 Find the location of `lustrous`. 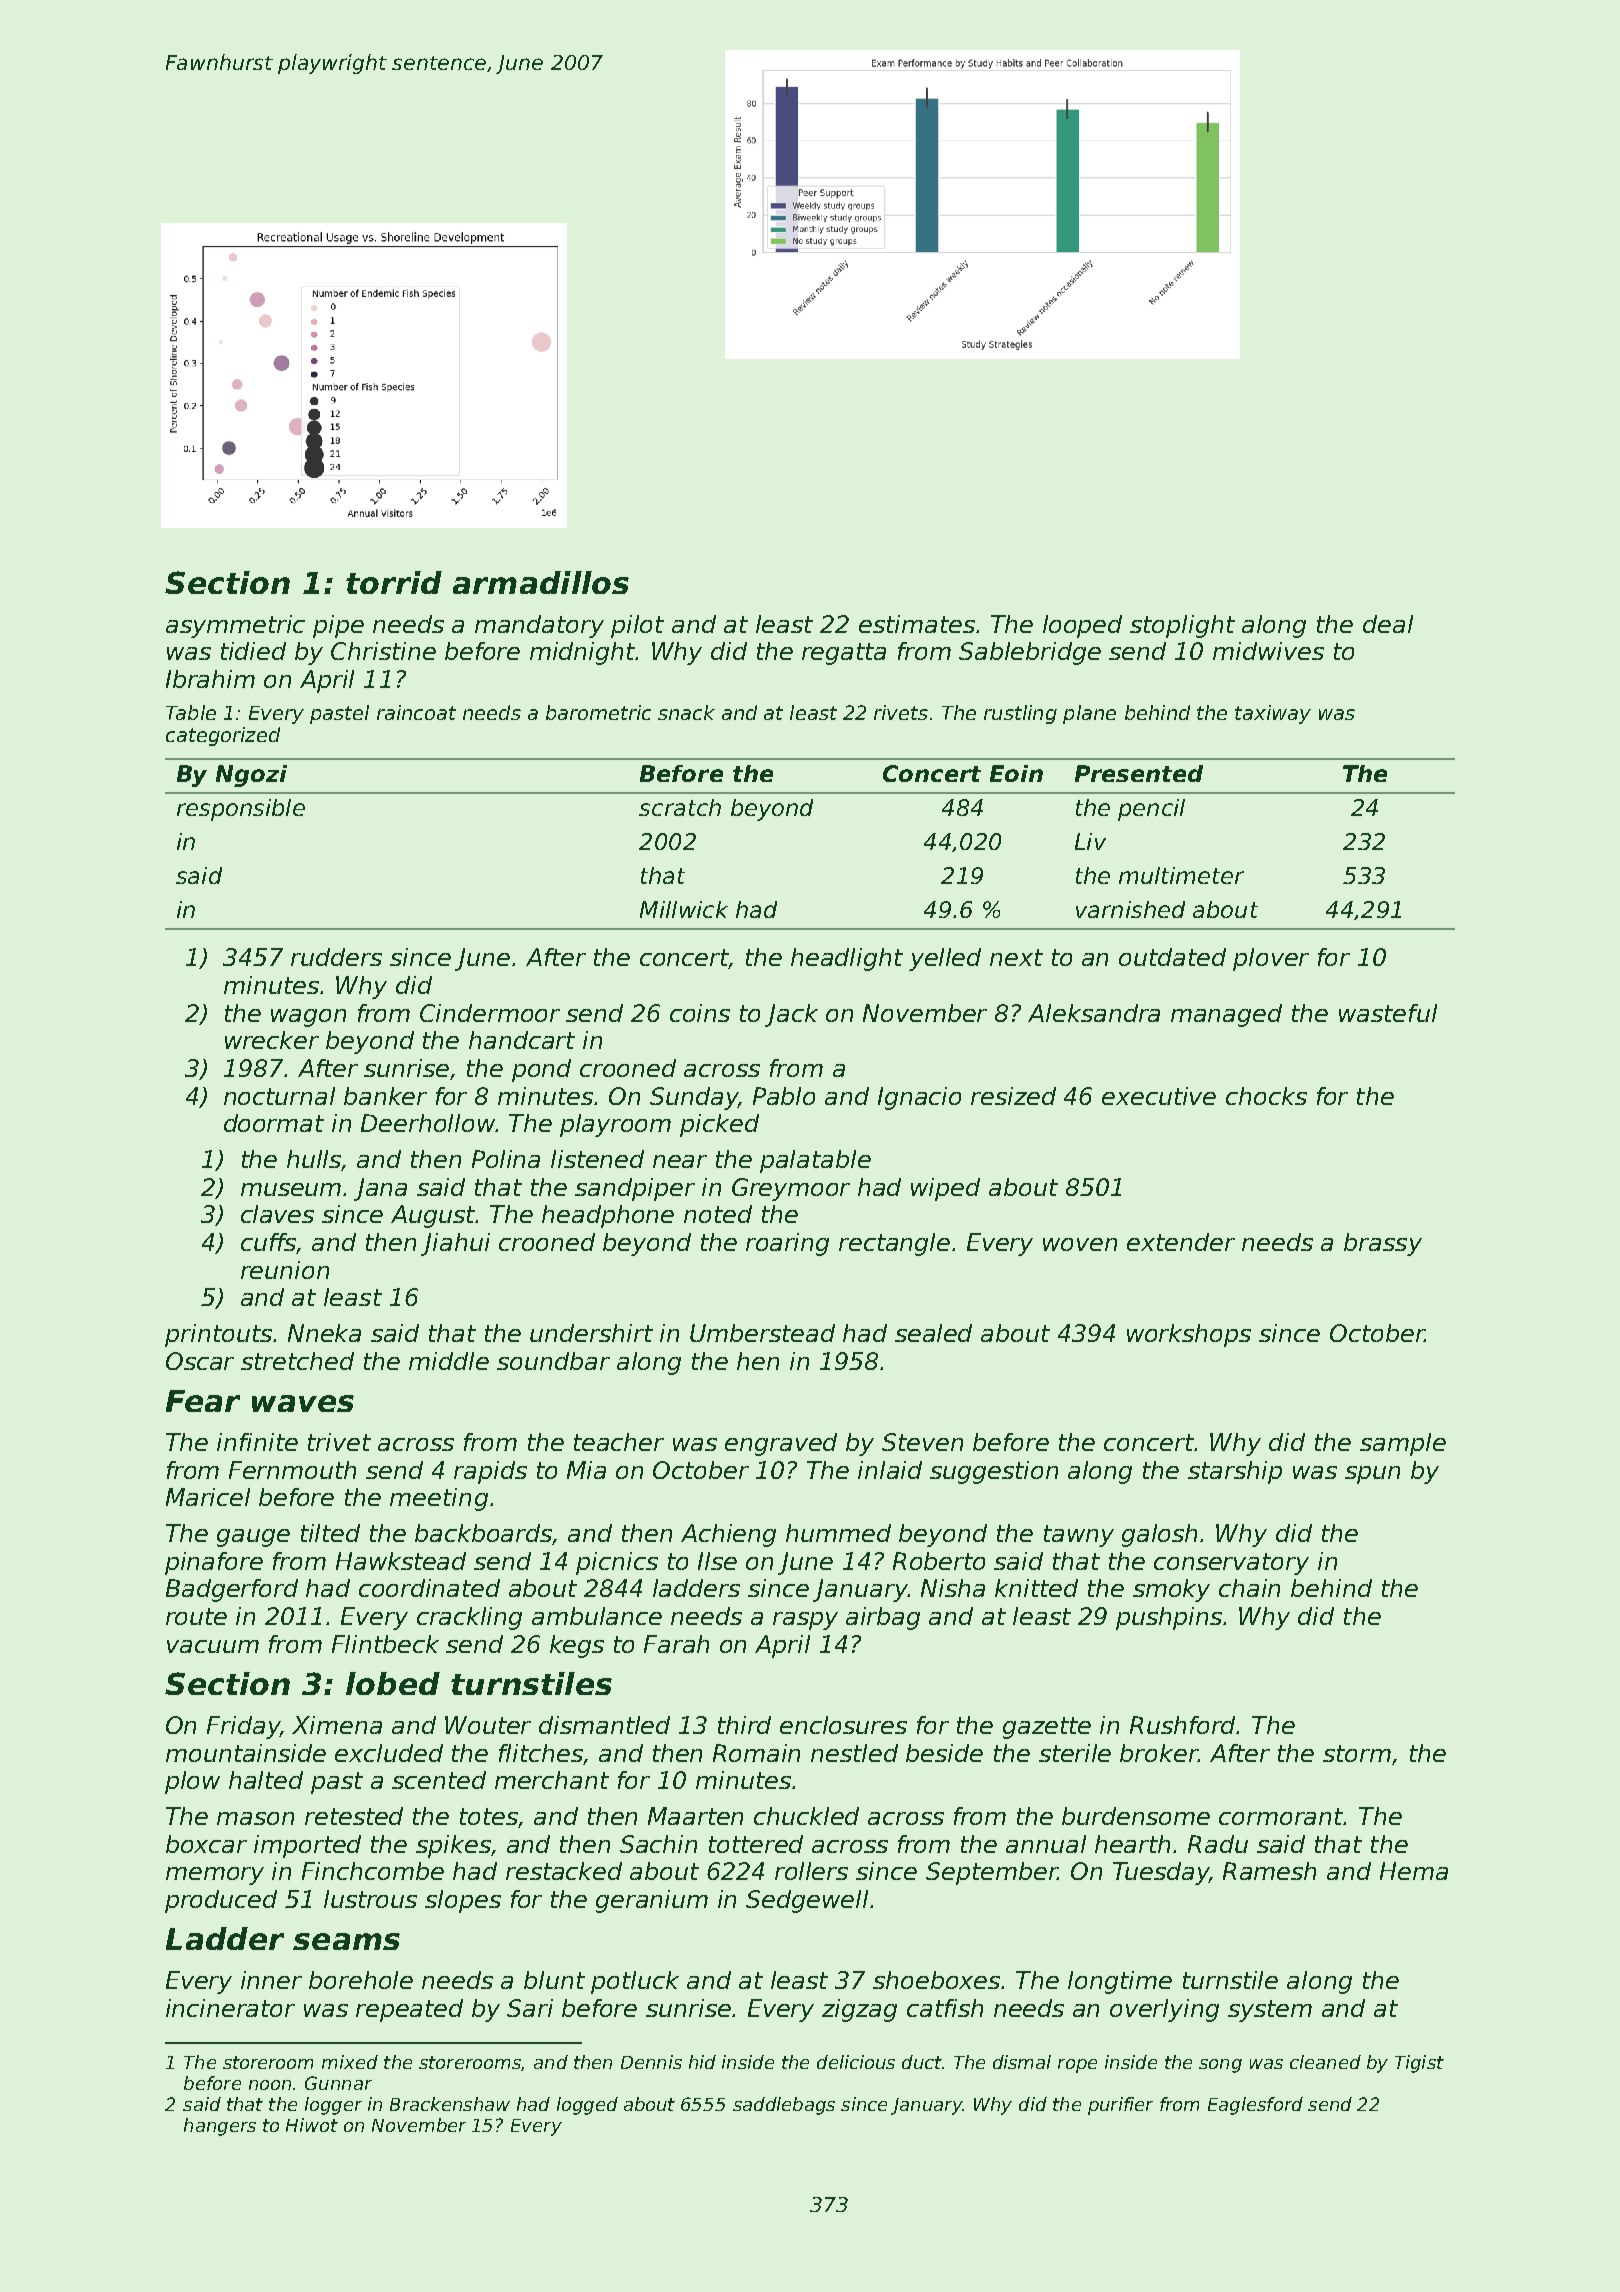

lustrous is located at coordinates (370, 1899).
